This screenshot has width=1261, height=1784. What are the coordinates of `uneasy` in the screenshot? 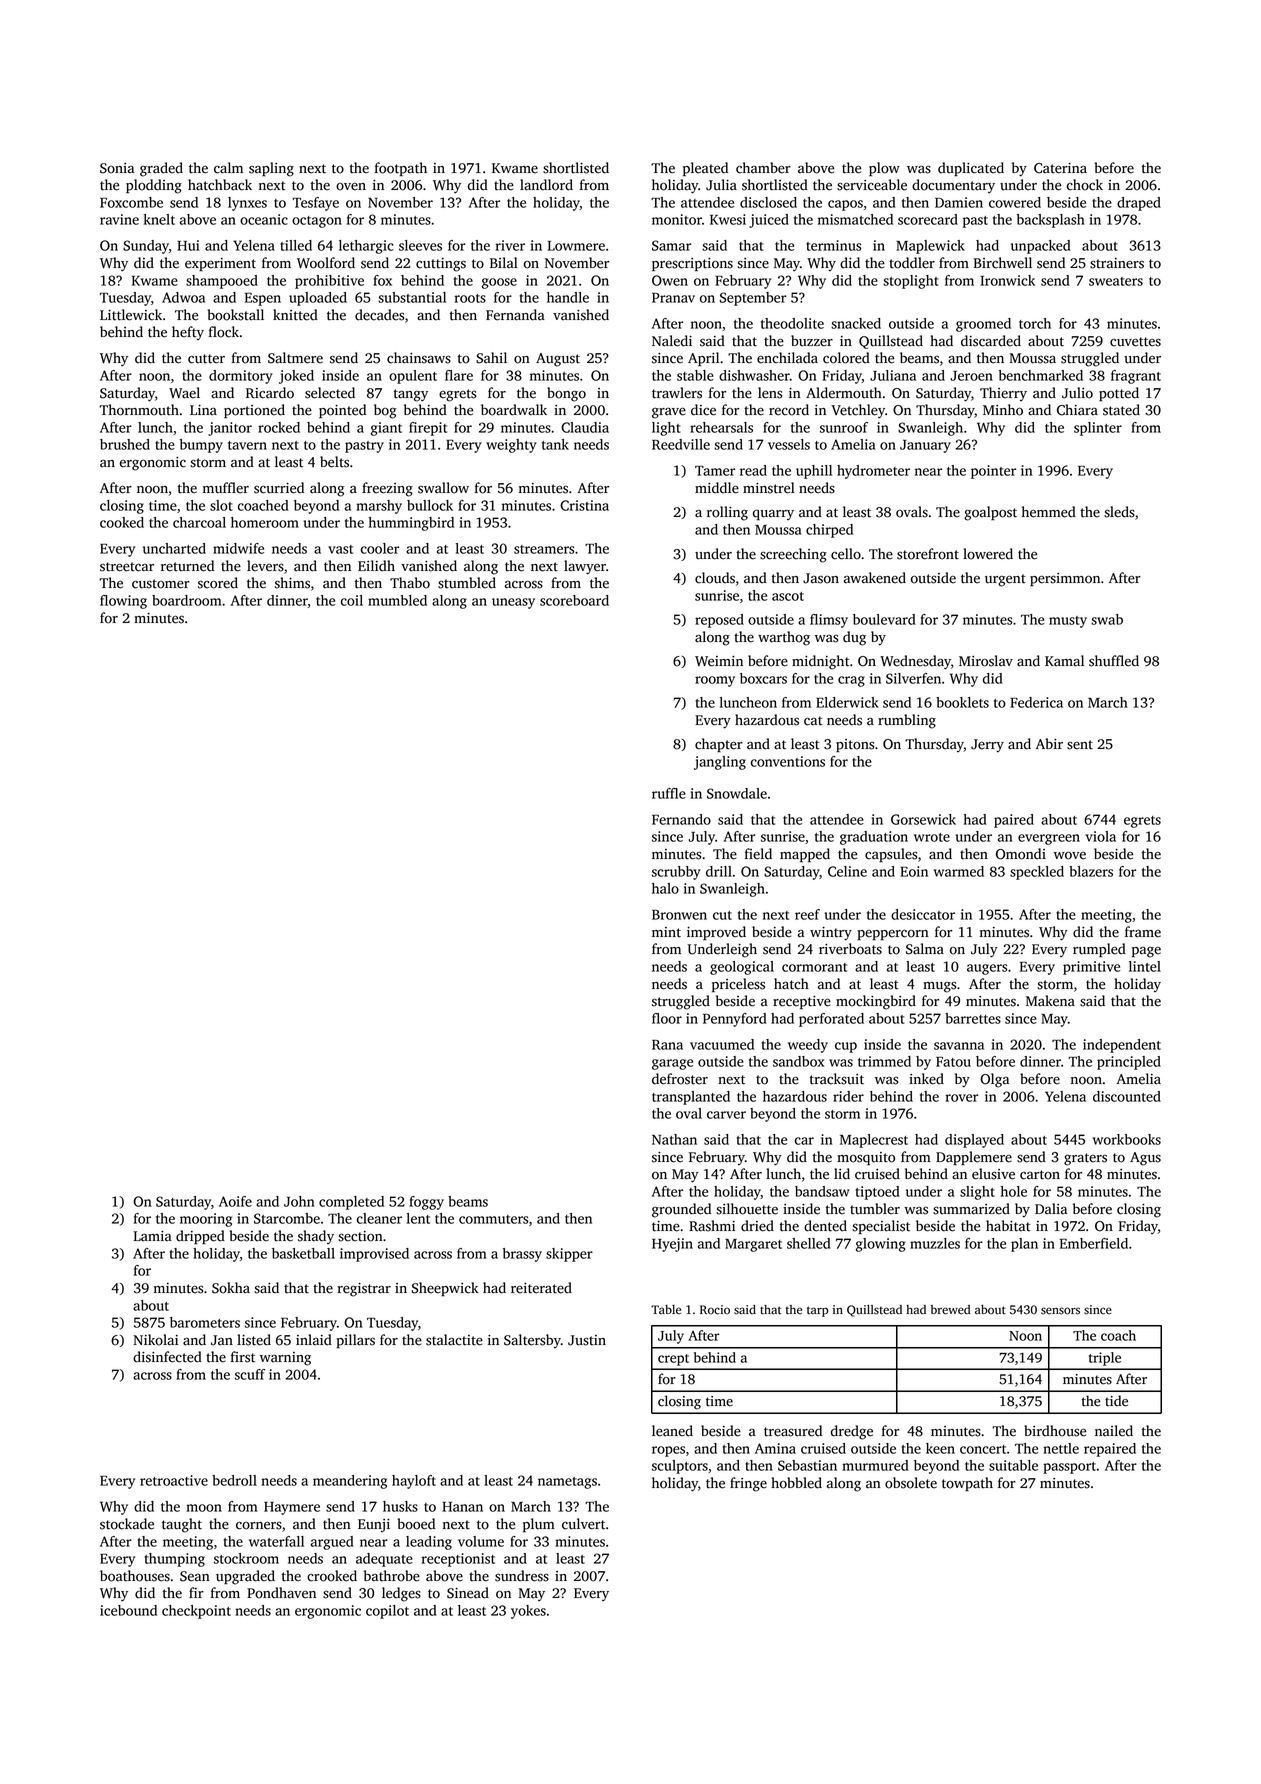 It's located at (513, 603).
